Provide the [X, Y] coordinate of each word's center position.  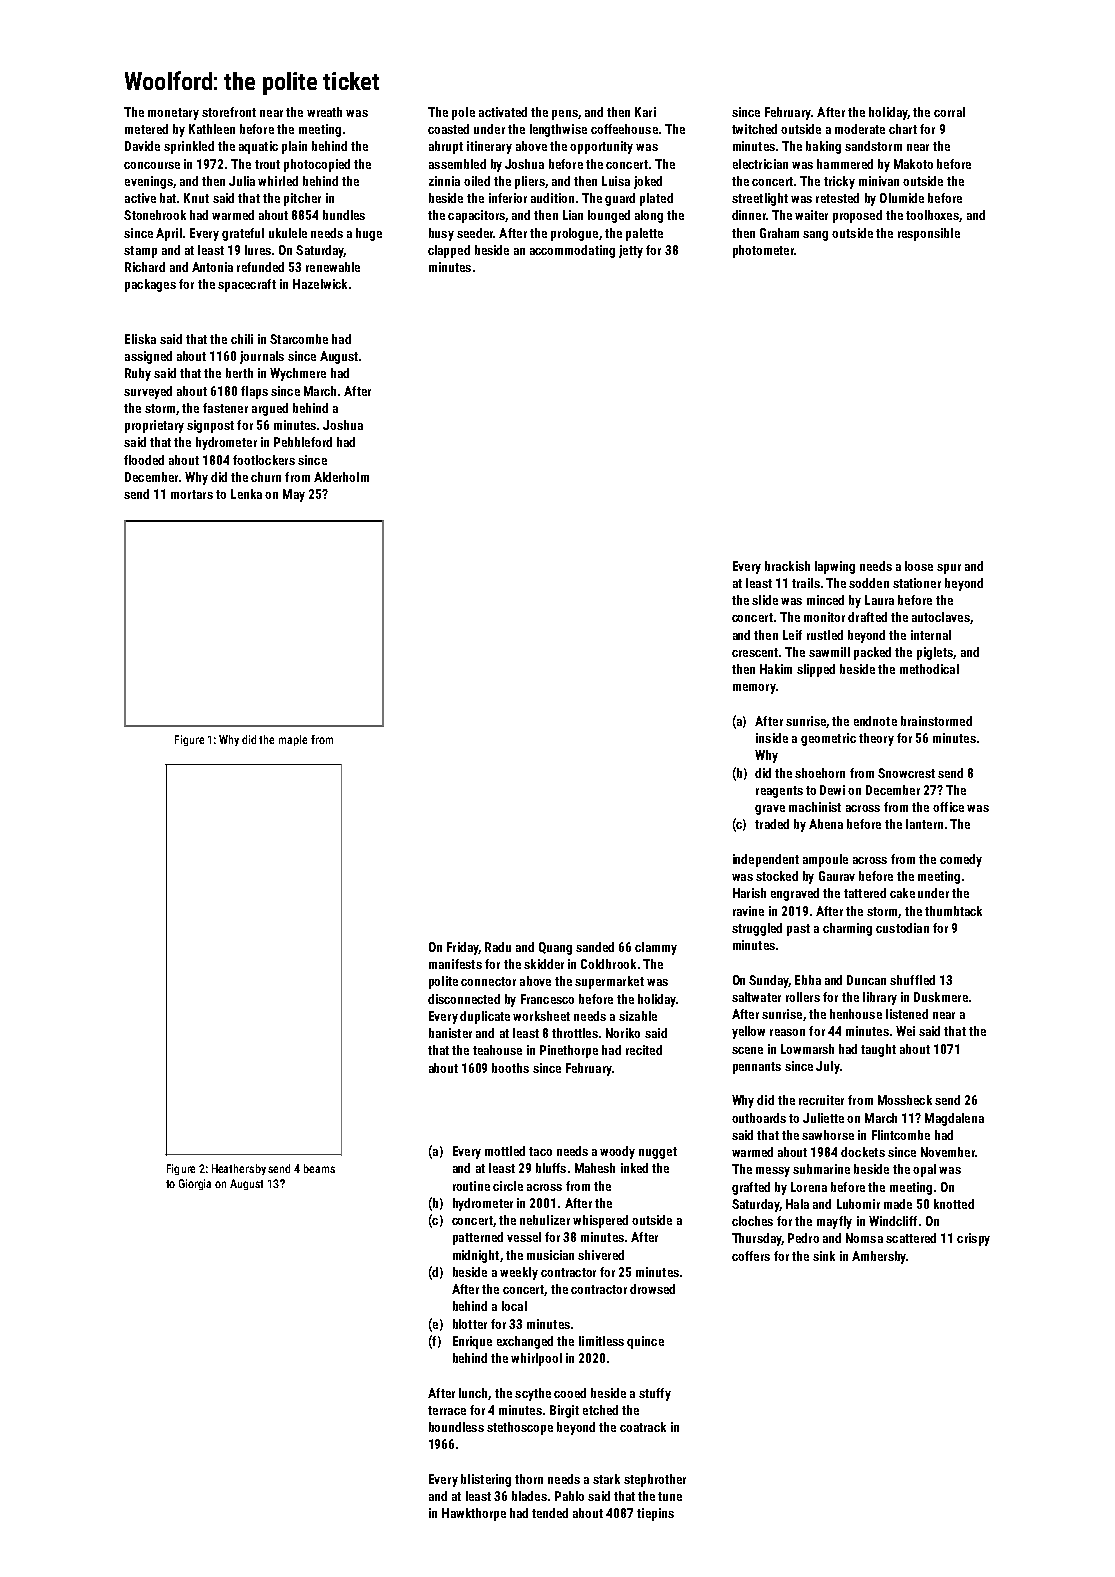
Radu [498, 947]
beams [319, 1168]
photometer [763, 251]
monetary [173, 114]
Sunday [769, 981]
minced [825, 600]
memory [754, 689]
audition [552, 198]
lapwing [835, 567]
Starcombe [299, 339]
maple [293, 740]
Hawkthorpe [474, 1514]
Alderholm [341, 477]
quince [645, 1342]
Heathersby [239, 1169]
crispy [973, 1239]
